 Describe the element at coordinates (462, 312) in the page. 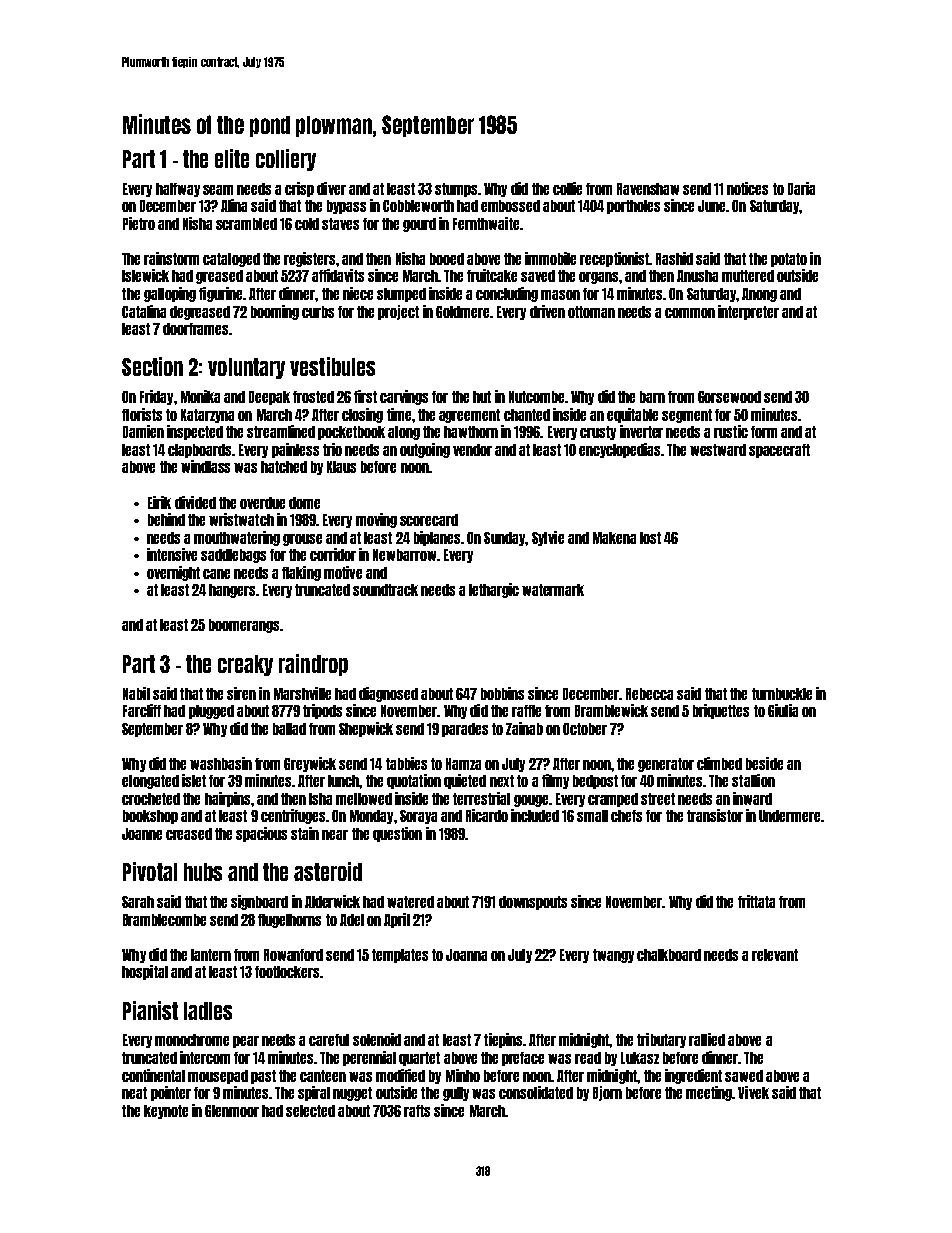

I see `Goldmere` at that location.
